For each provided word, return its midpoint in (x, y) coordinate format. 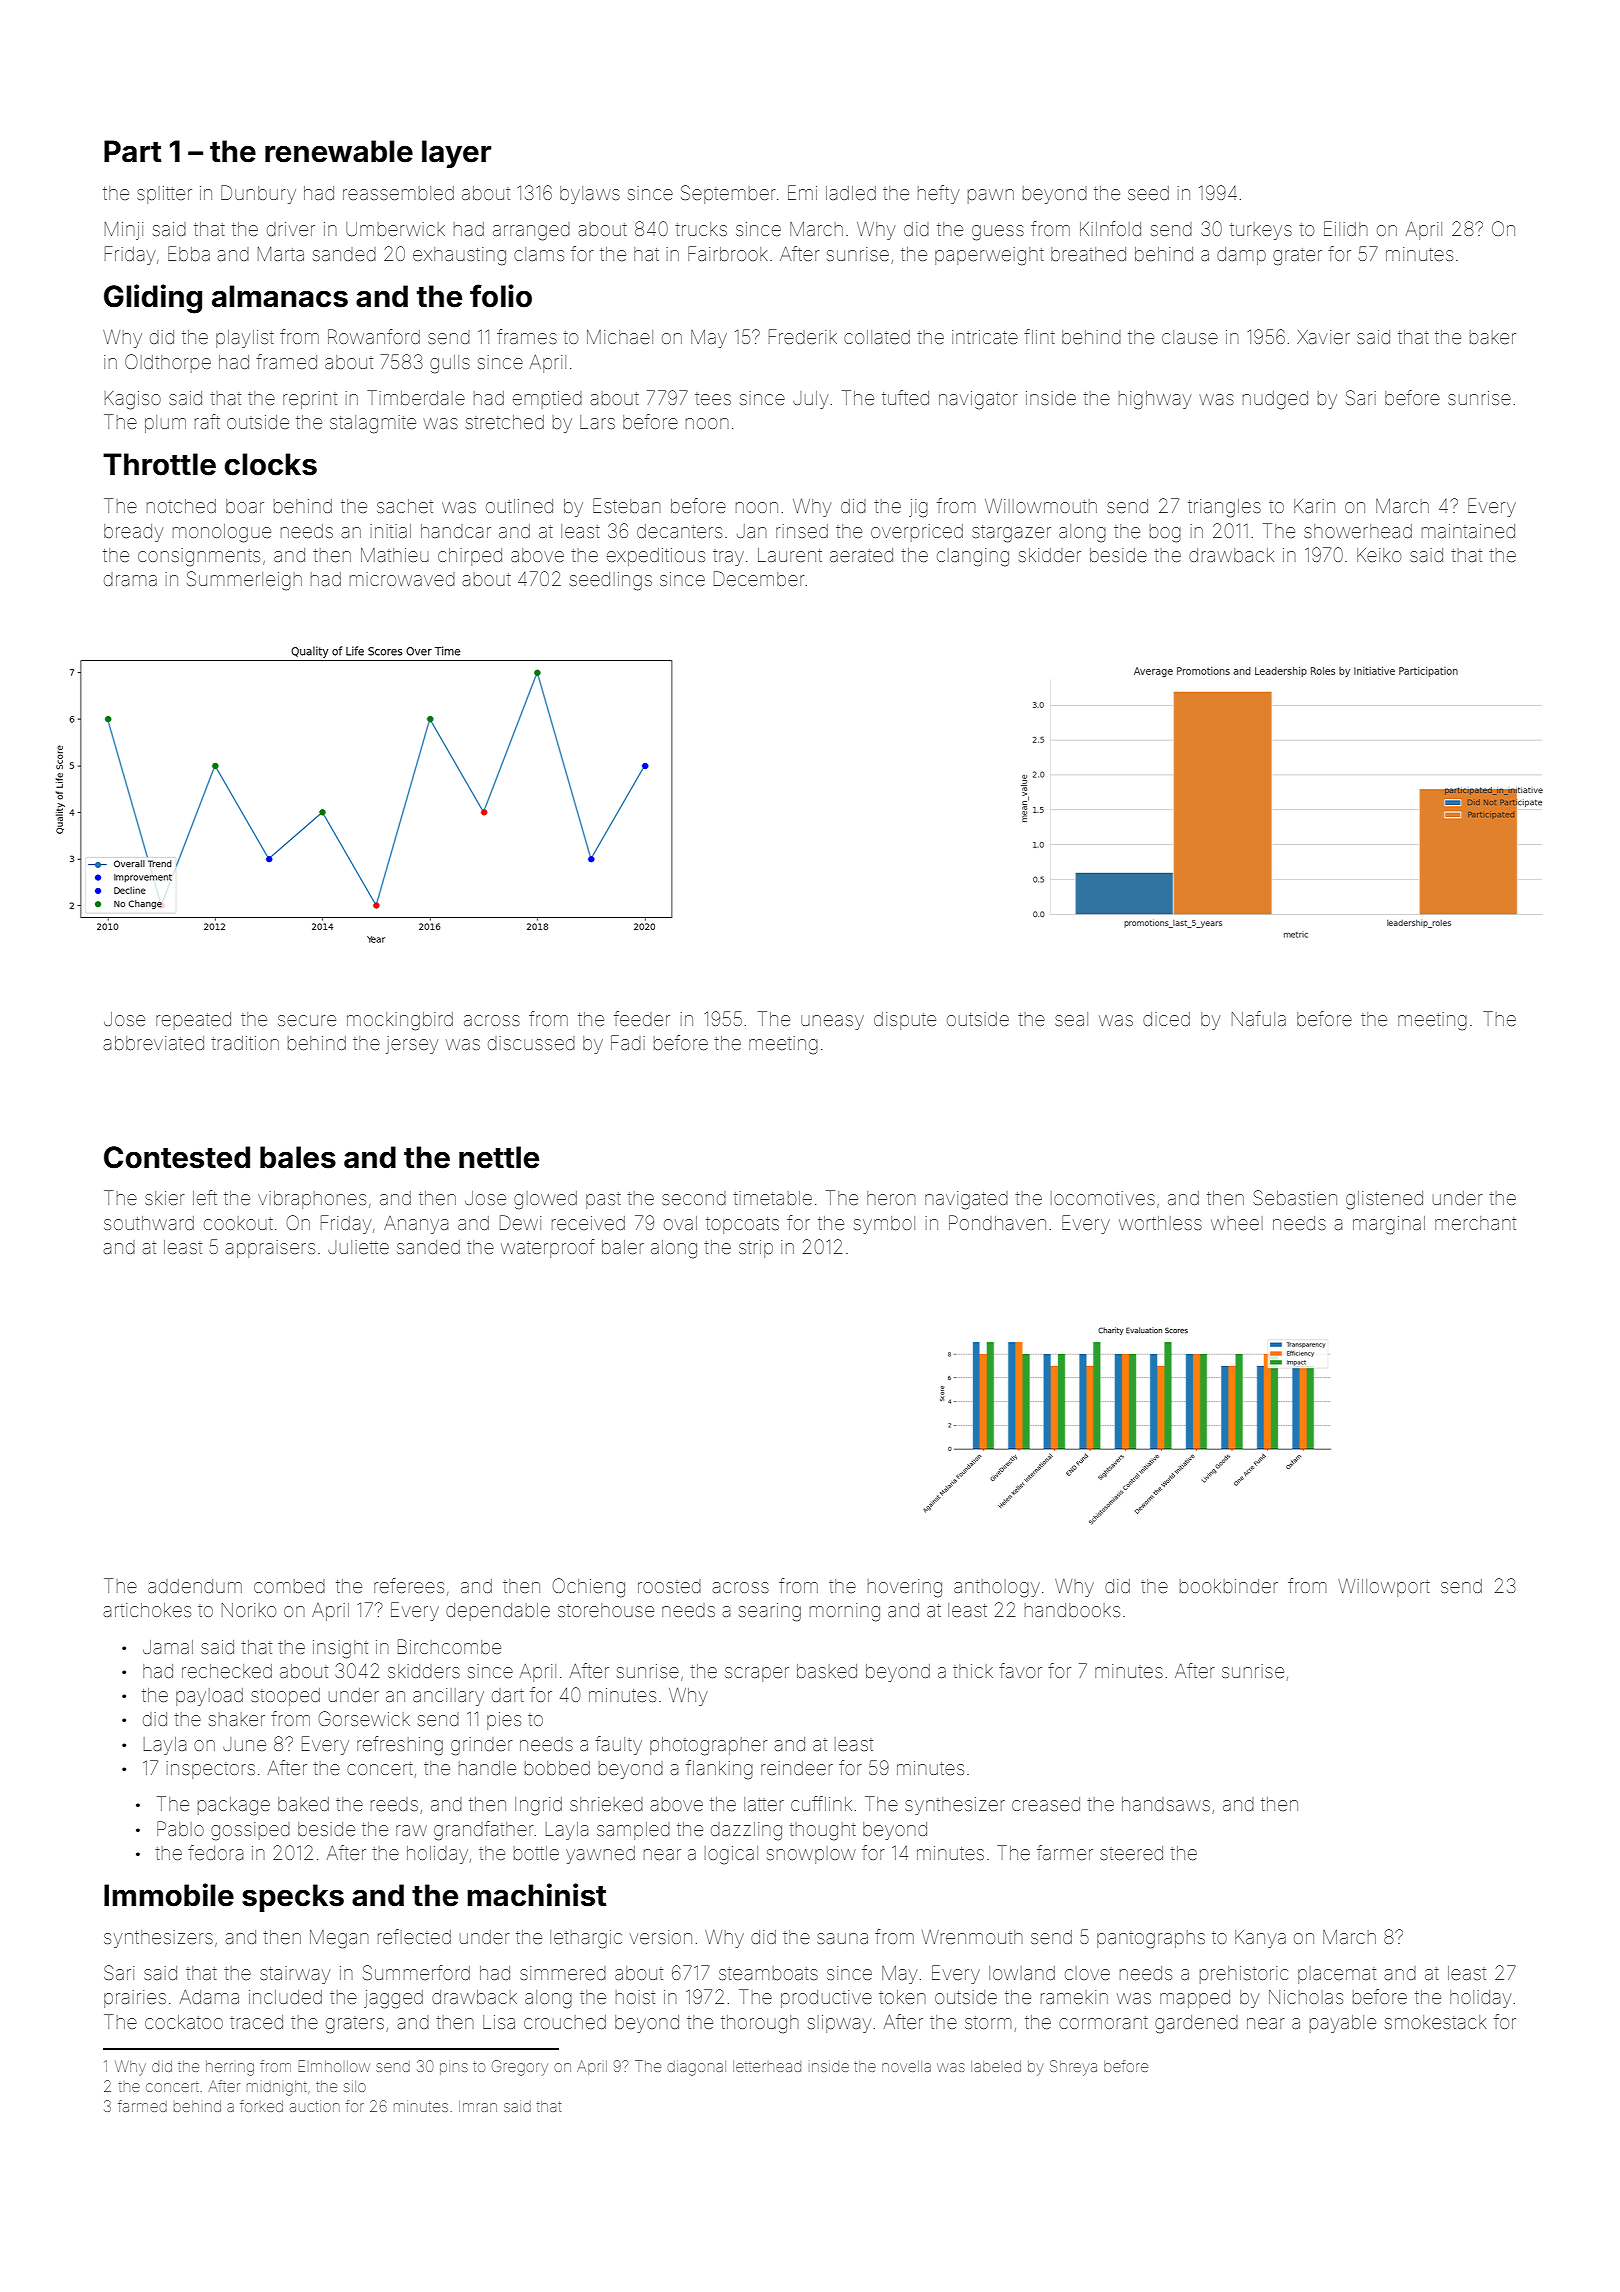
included (285, 1997)
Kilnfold (1110, 228)
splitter (164, 195)
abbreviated (153, 1043)
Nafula (1259, 1018)
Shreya (1073, 2068)
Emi (802, 192)
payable (1343, 2024)
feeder (642, 1018)
